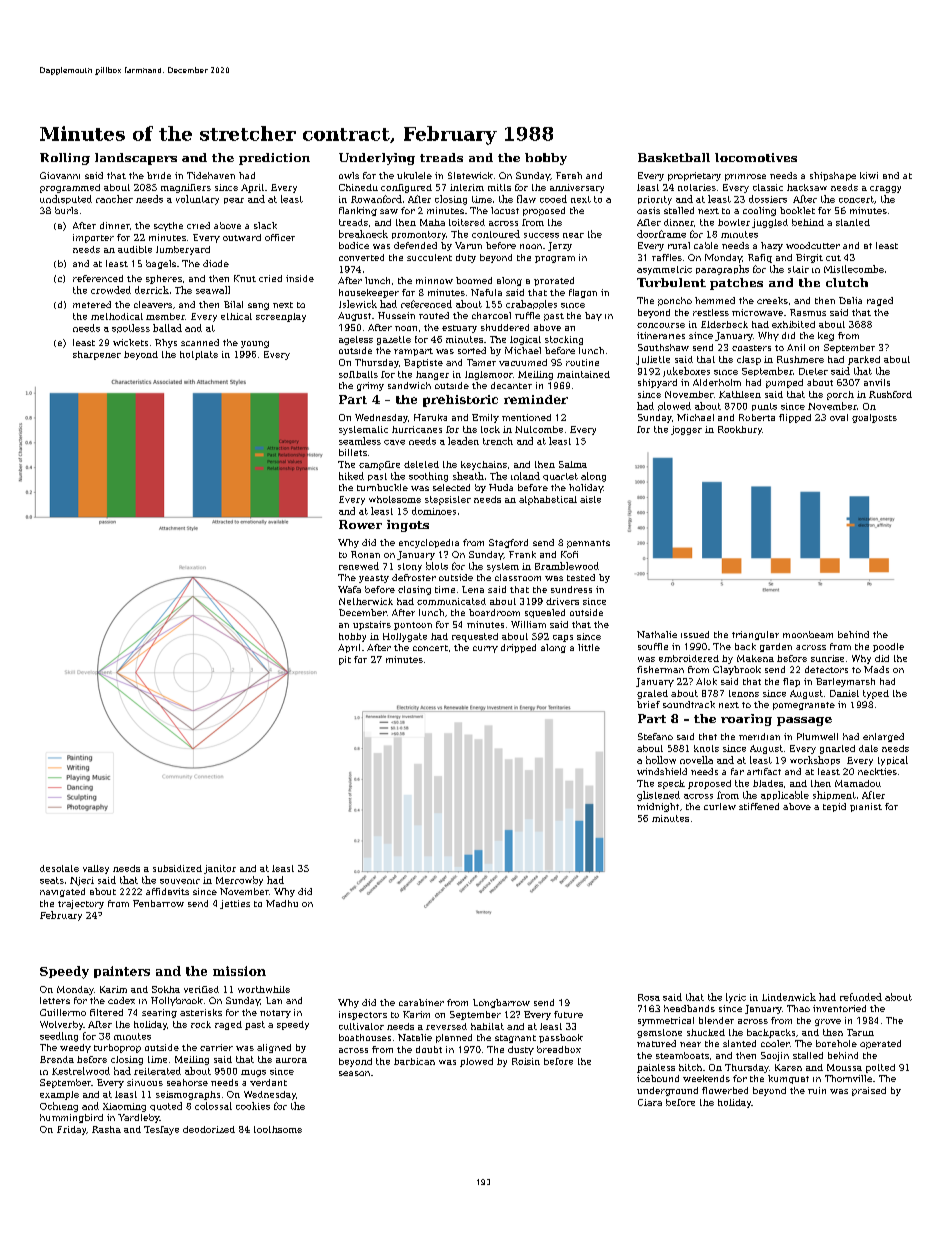  What do you see at coordinates (106, 1129) in the image?
I see `Rasha` at bounding box center [106, 1129].
